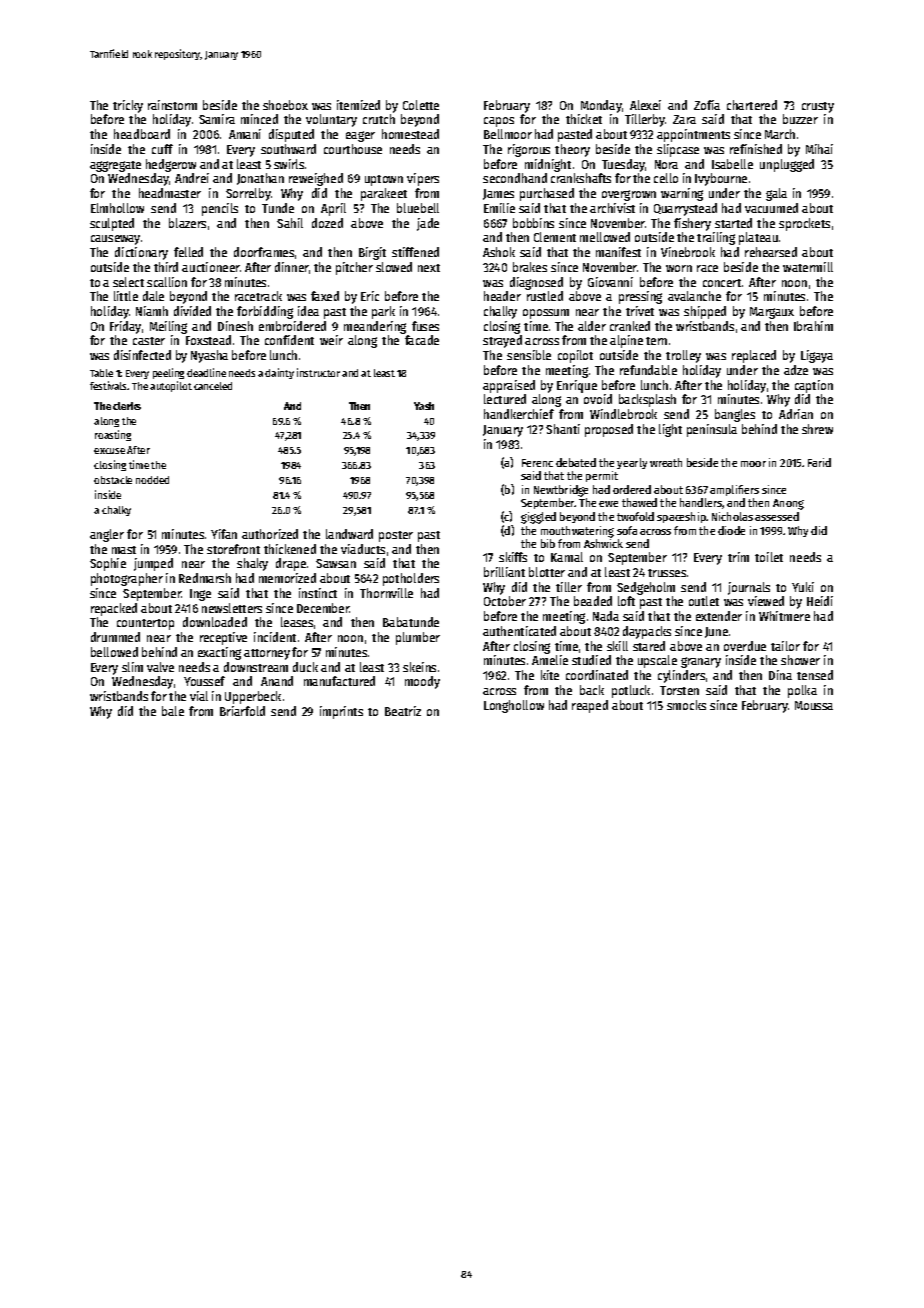 This screenshot has height=1308, width=924. Describe the element at coordinates (101, 373) in the screenshot. I see `Table` at that location.
